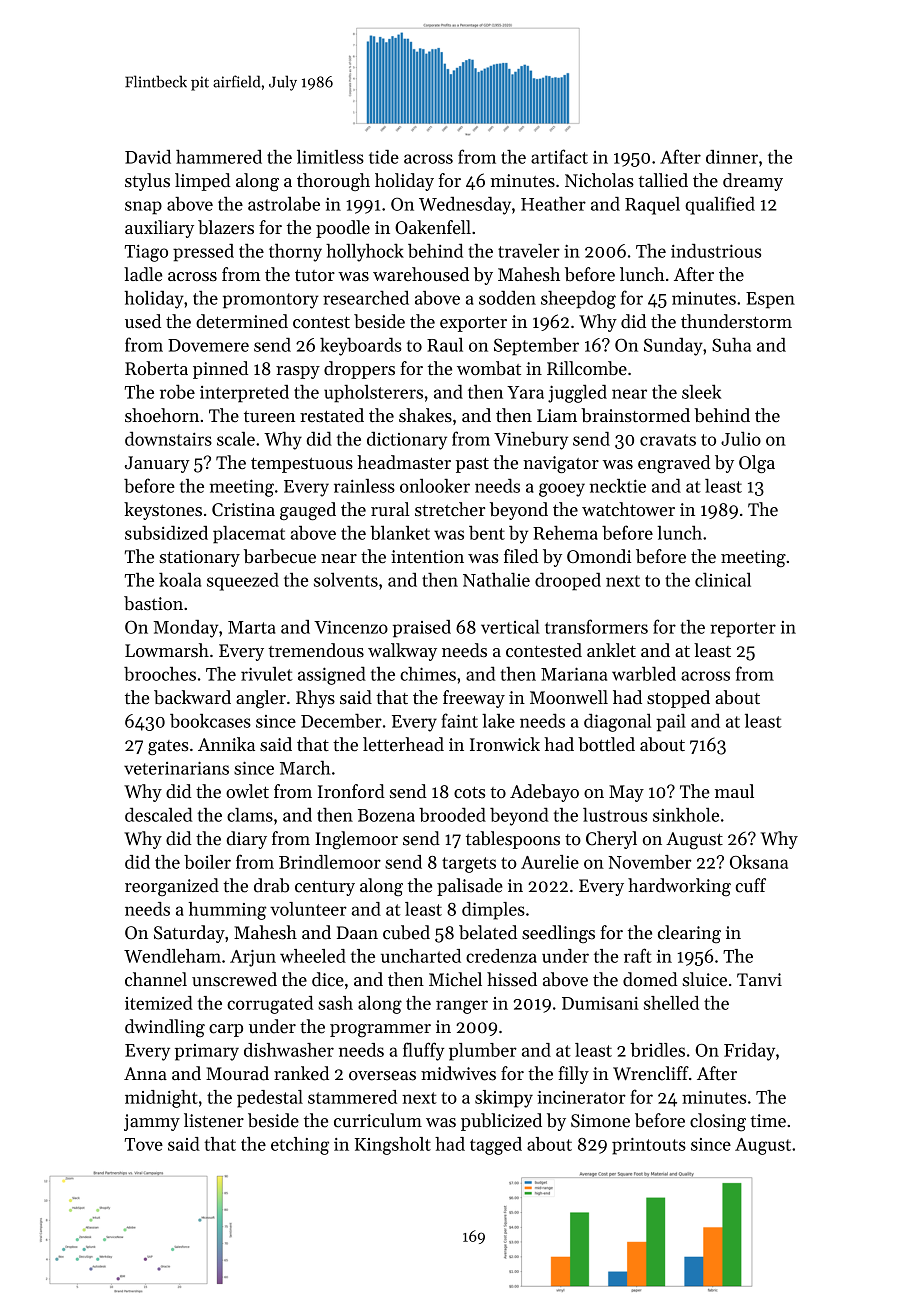  What do you see at coordinates (243, 510) in the screenshot?
I see `Cristina` at bounding box center [243, 510].
